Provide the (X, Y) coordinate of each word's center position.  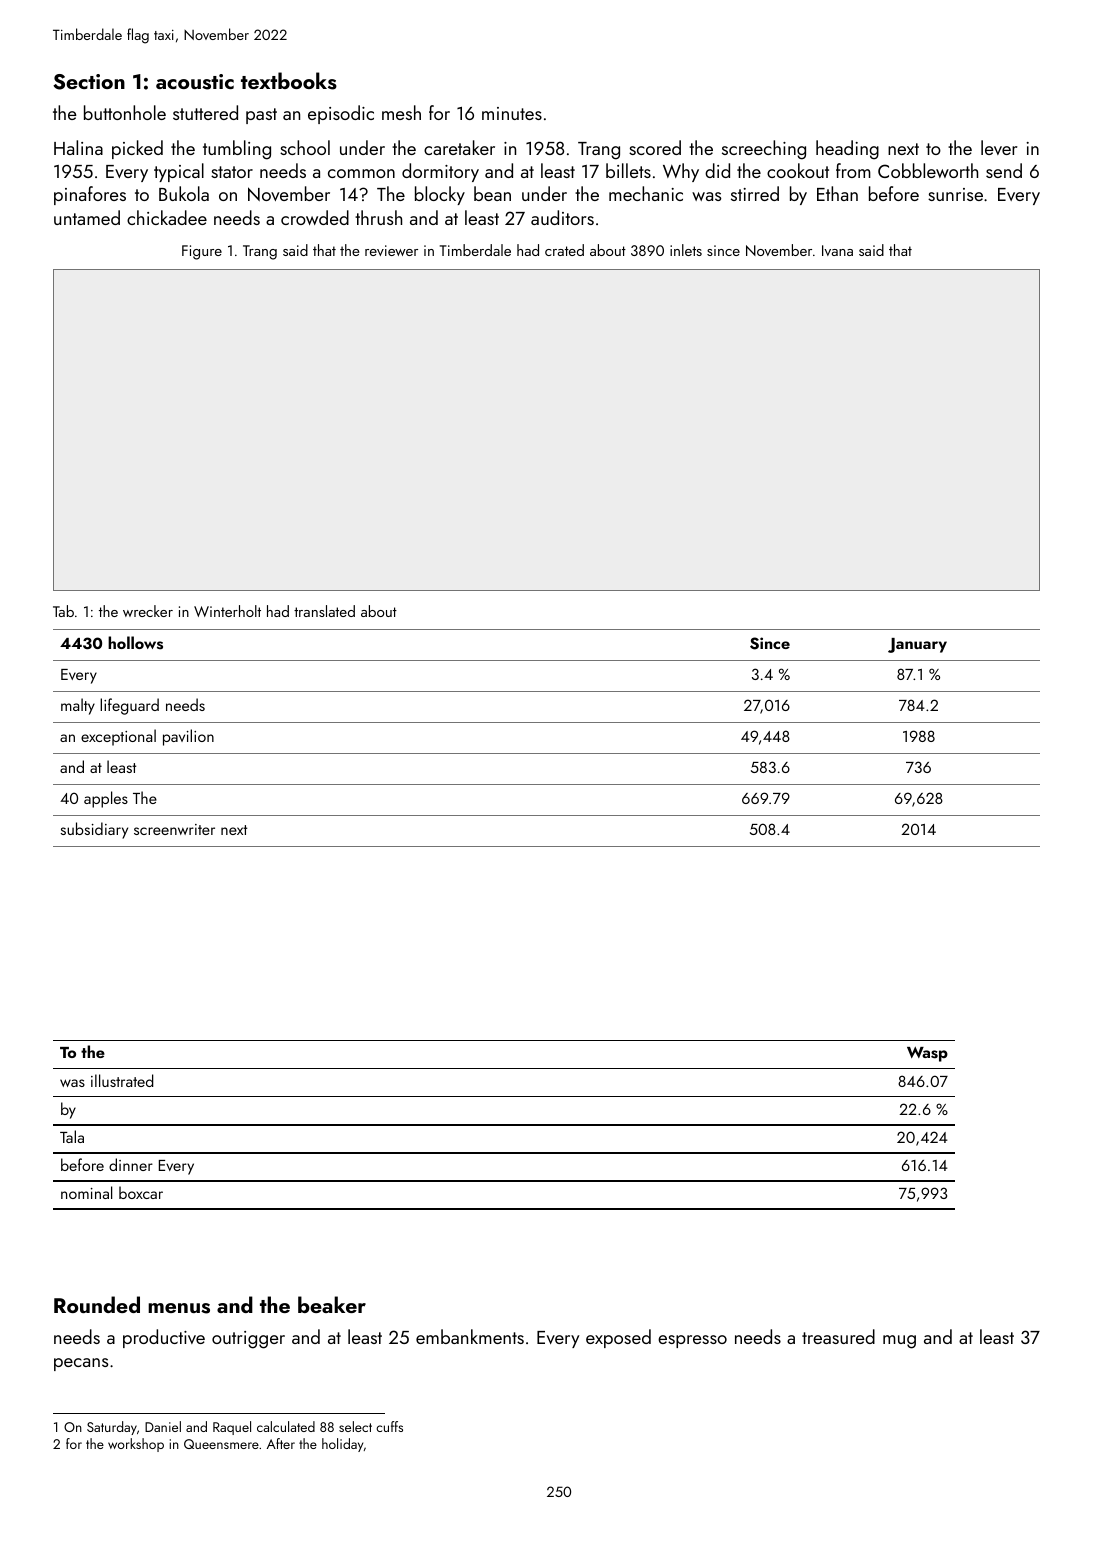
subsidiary (94, 830)
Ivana (837, 250)
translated (324, 611)
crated (564, 250)
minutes (512, 113)
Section (89, 82)
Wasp (927, 1054)
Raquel (232, 1428)
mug (899, 1342)
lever (999, 147)
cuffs (389, 1426)
